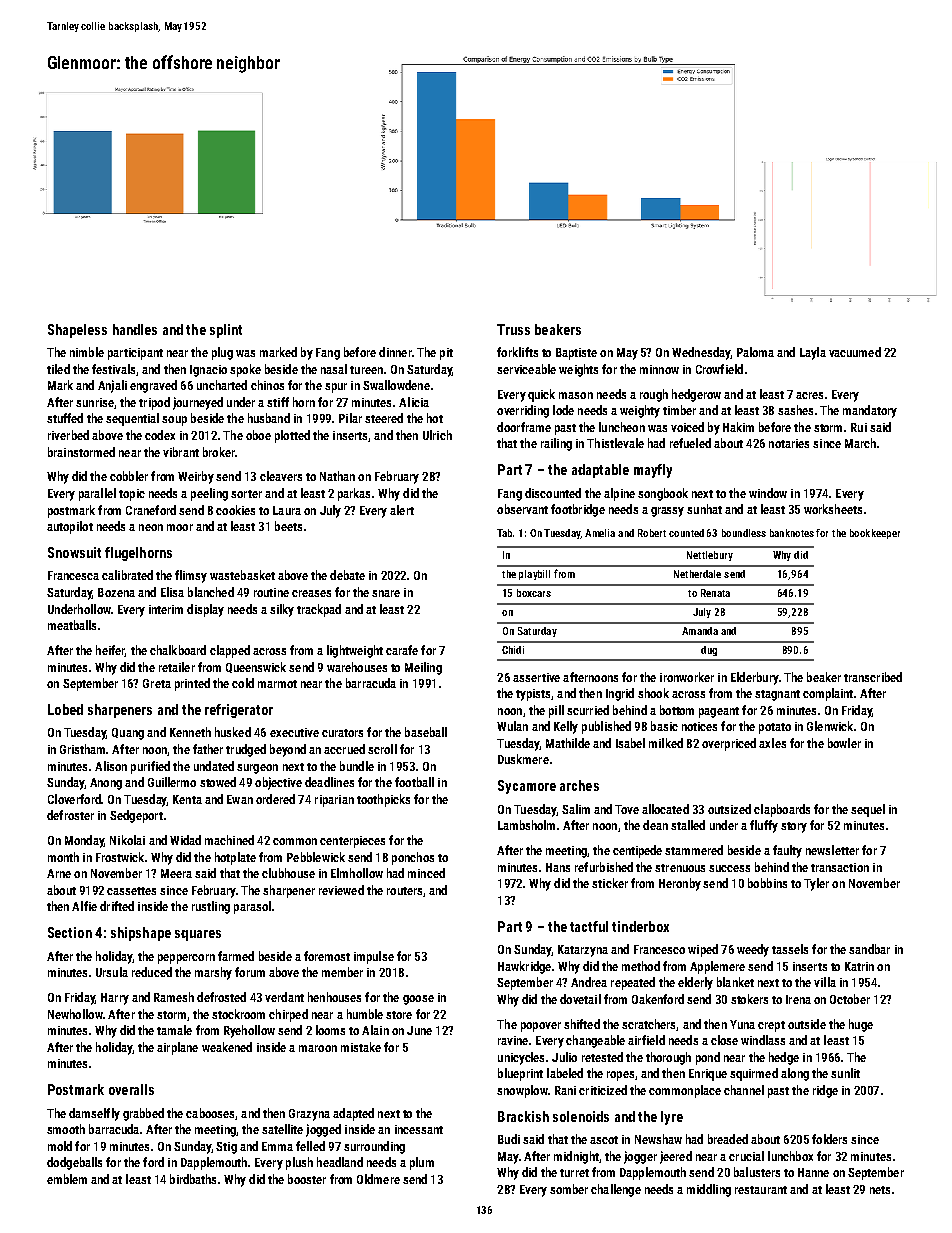  What do you see at coordinates (115, 999) in the screenshot?
I see `Harry` at bounding box center [115, 999].
